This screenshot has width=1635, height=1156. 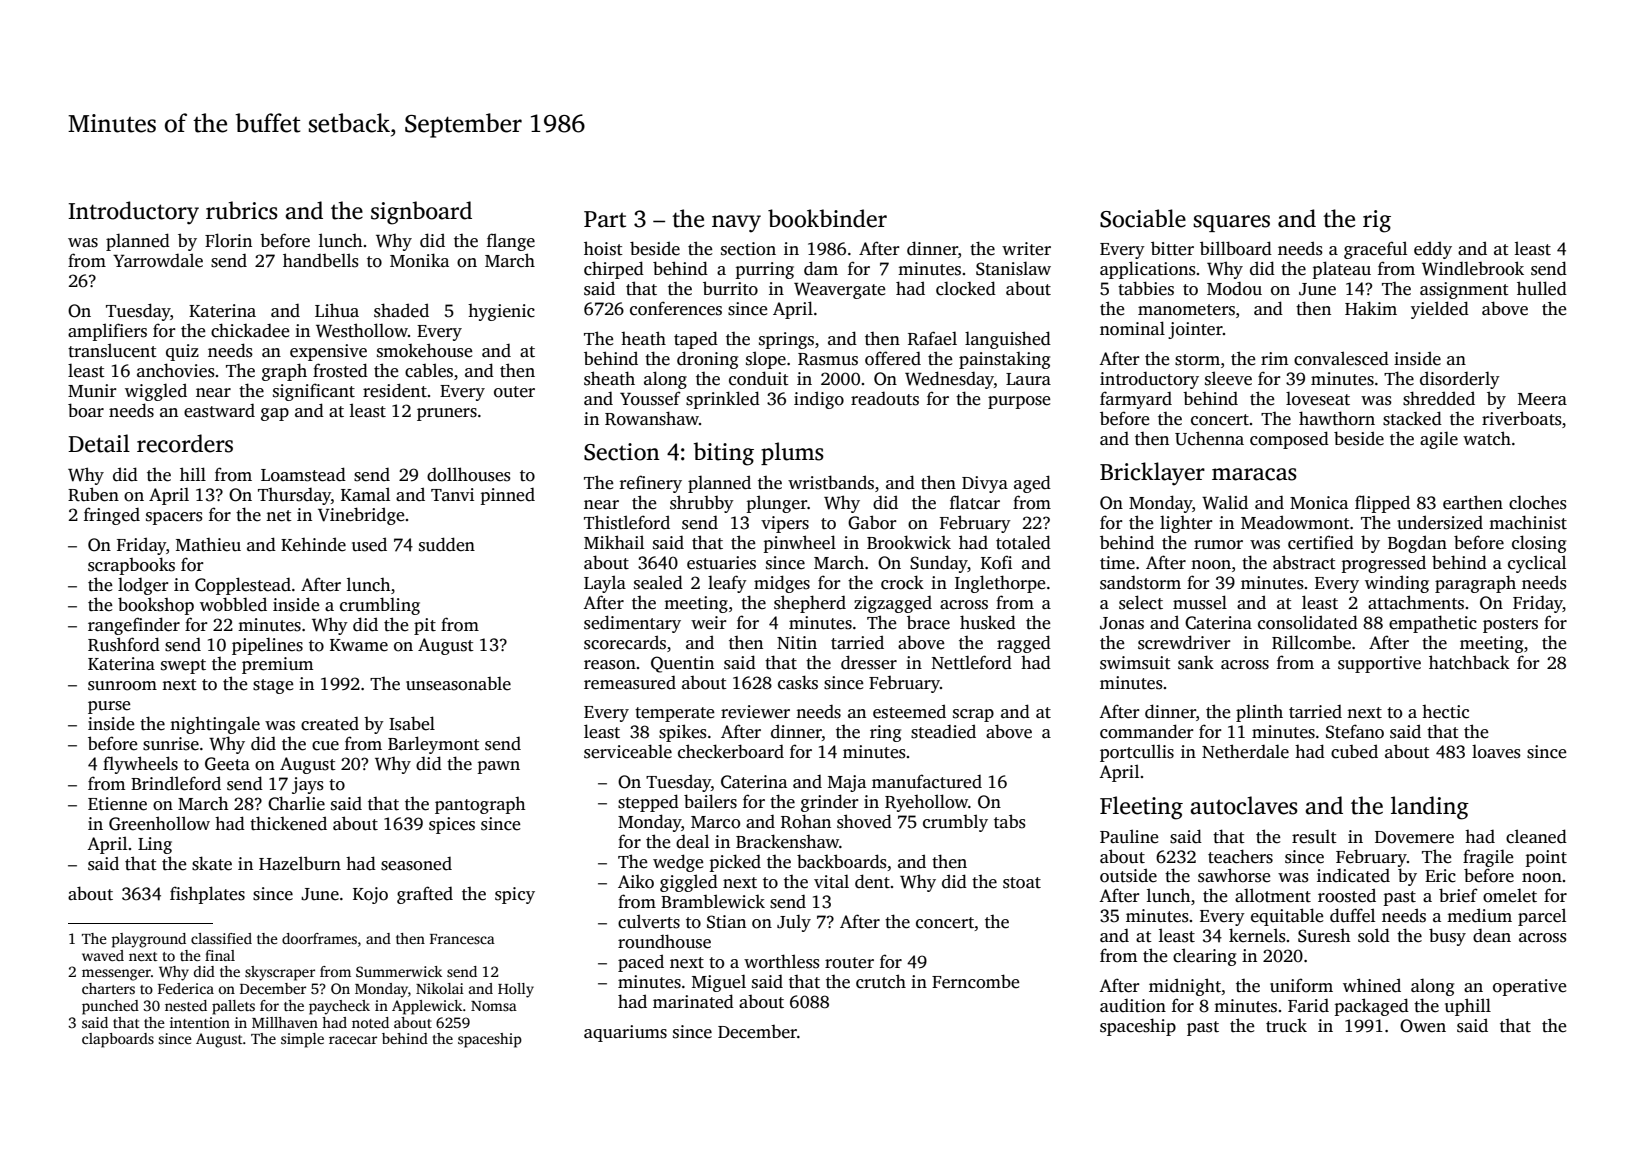 I want to click on simple, so click(x=302, y=1040).
